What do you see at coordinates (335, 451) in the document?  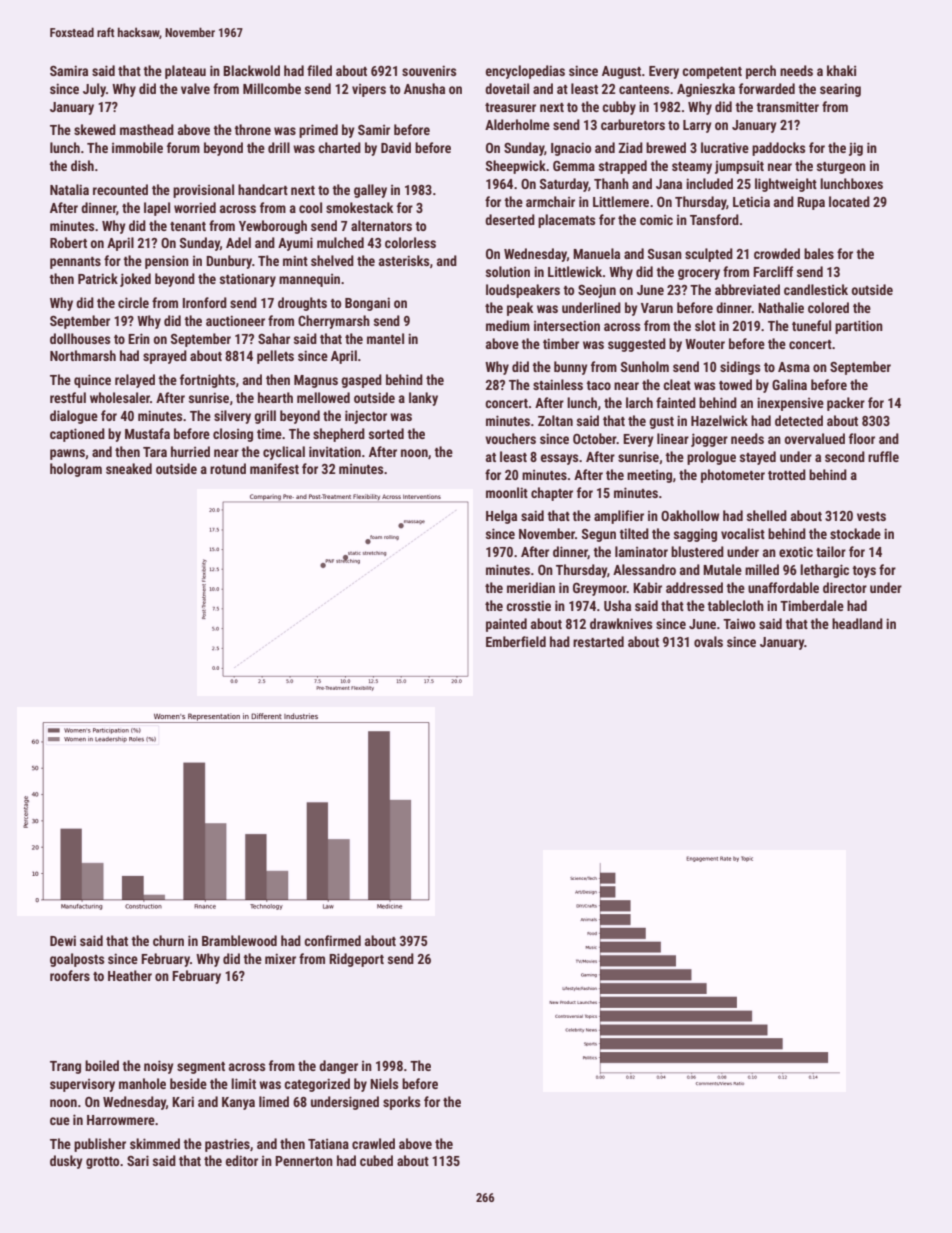 I see `invitation` at bounding box center [335, 451].
